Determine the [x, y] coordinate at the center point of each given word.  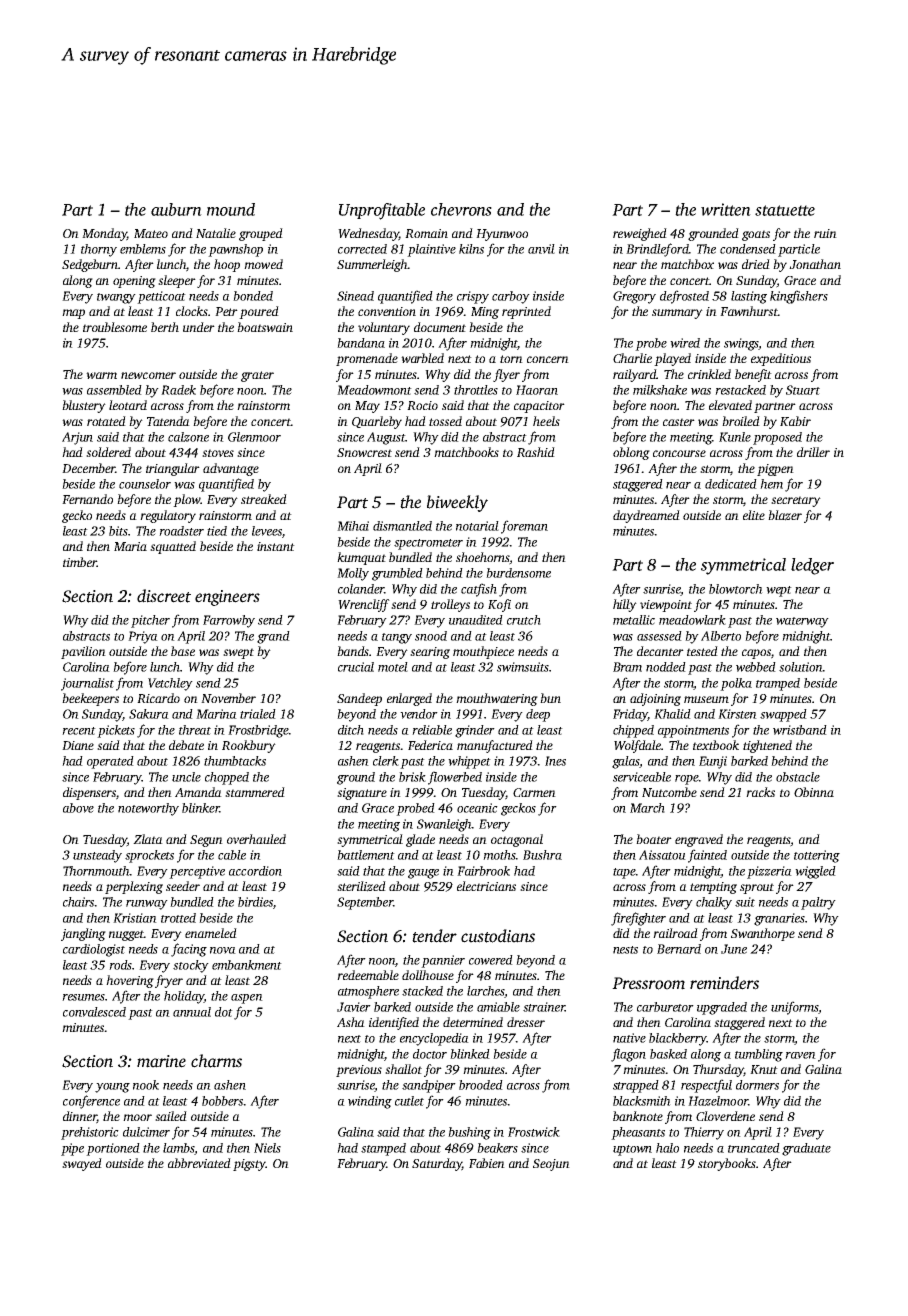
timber [80, 562]
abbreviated [199, 1163]
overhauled [256, 839]
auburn [176, 209]
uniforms [794, 1008]
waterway [802, 622]
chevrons [461, 209]
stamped [383, 1149]
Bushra [542, 855]
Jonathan [815, 264]
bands [353, 651]
